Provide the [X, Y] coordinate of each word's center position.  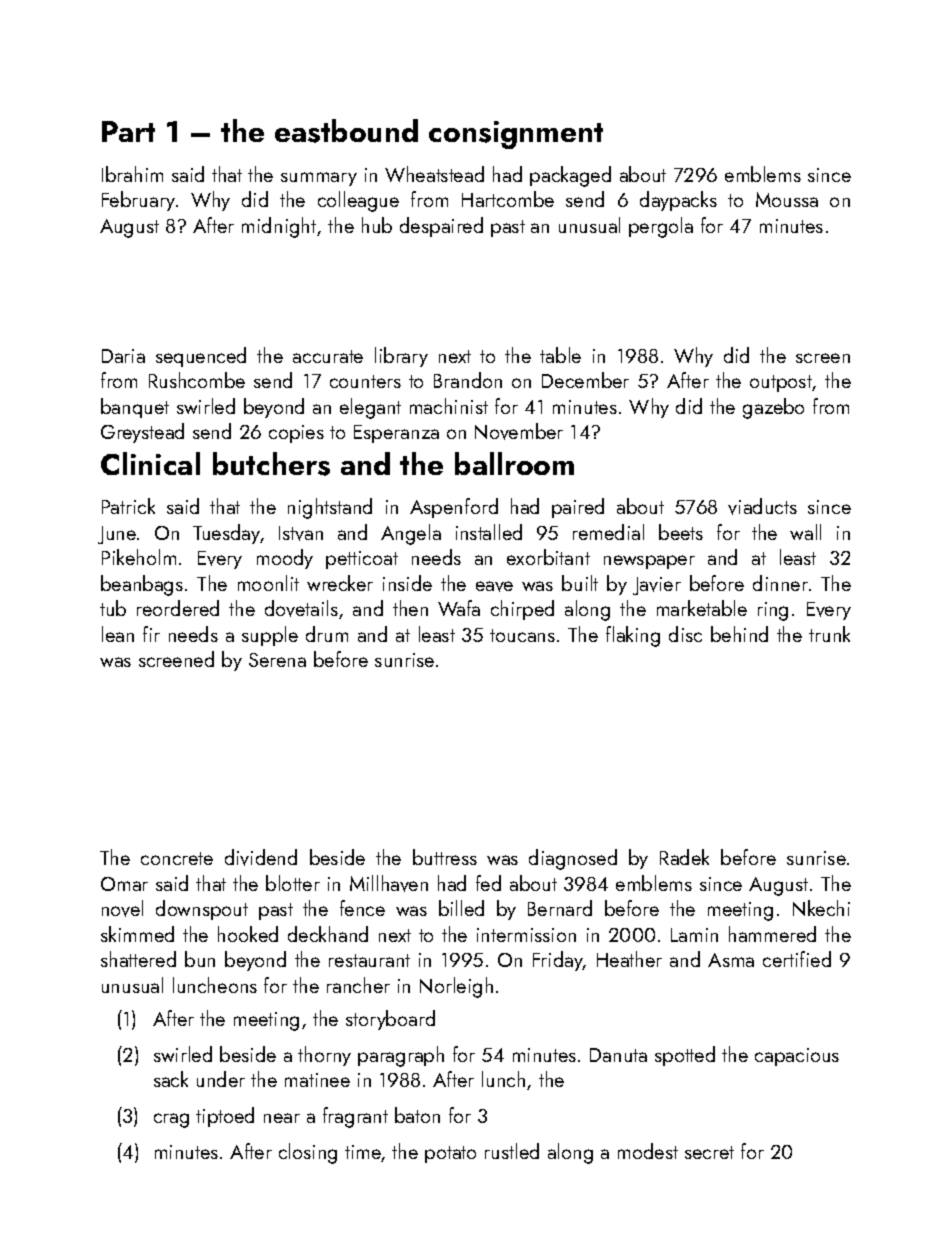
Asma [731, 960]
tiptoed [225, 1117]
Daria [123, 356]
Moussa [787, 199]
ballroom [514, 463]
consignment [516, 135]
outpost [781, 383]
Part [128, 131]
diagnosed [573, 859]
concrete [177, 858]
